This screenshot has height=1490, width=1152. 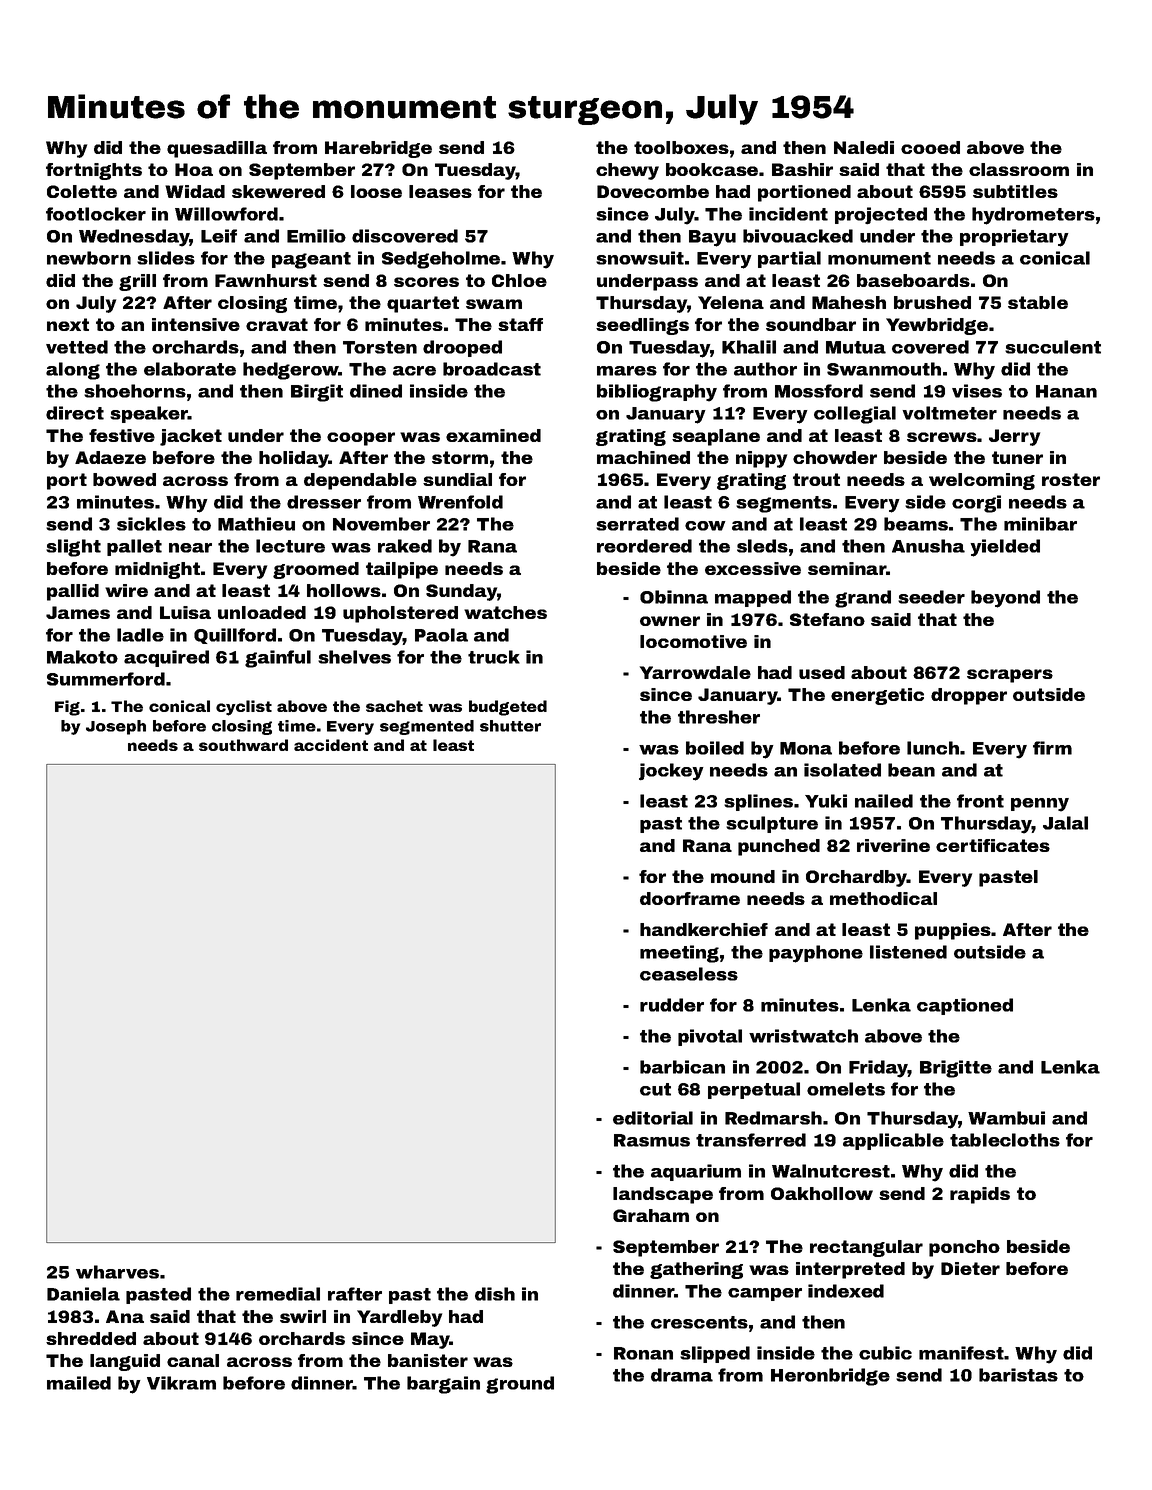 What do you see at coordinates (331, 745) in the screenshot?
I see `accident` at bounding box center [331, 745].
